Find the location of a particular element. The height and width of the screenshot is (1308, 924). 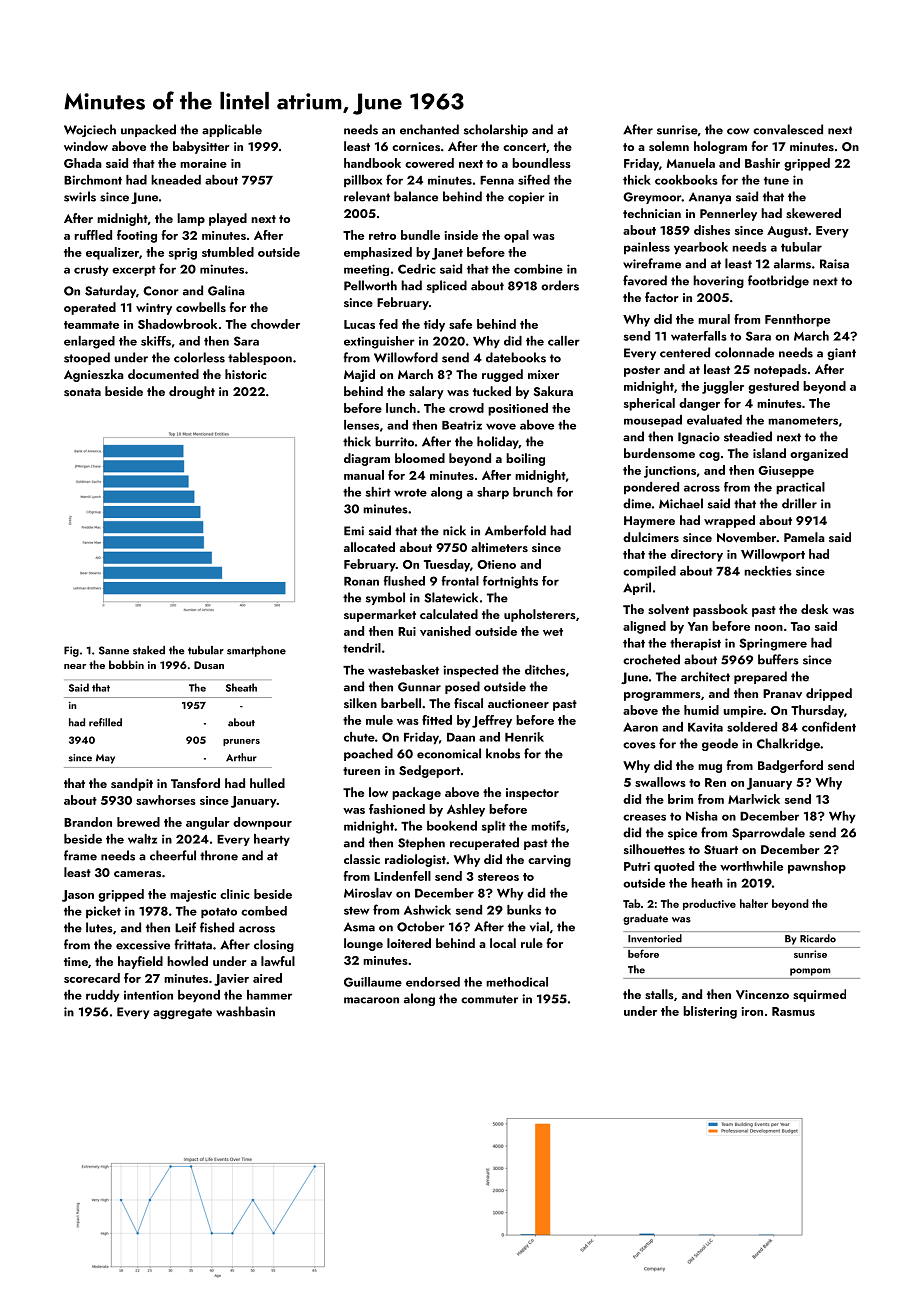

aggregate is located at coordinates (182, 1013).
